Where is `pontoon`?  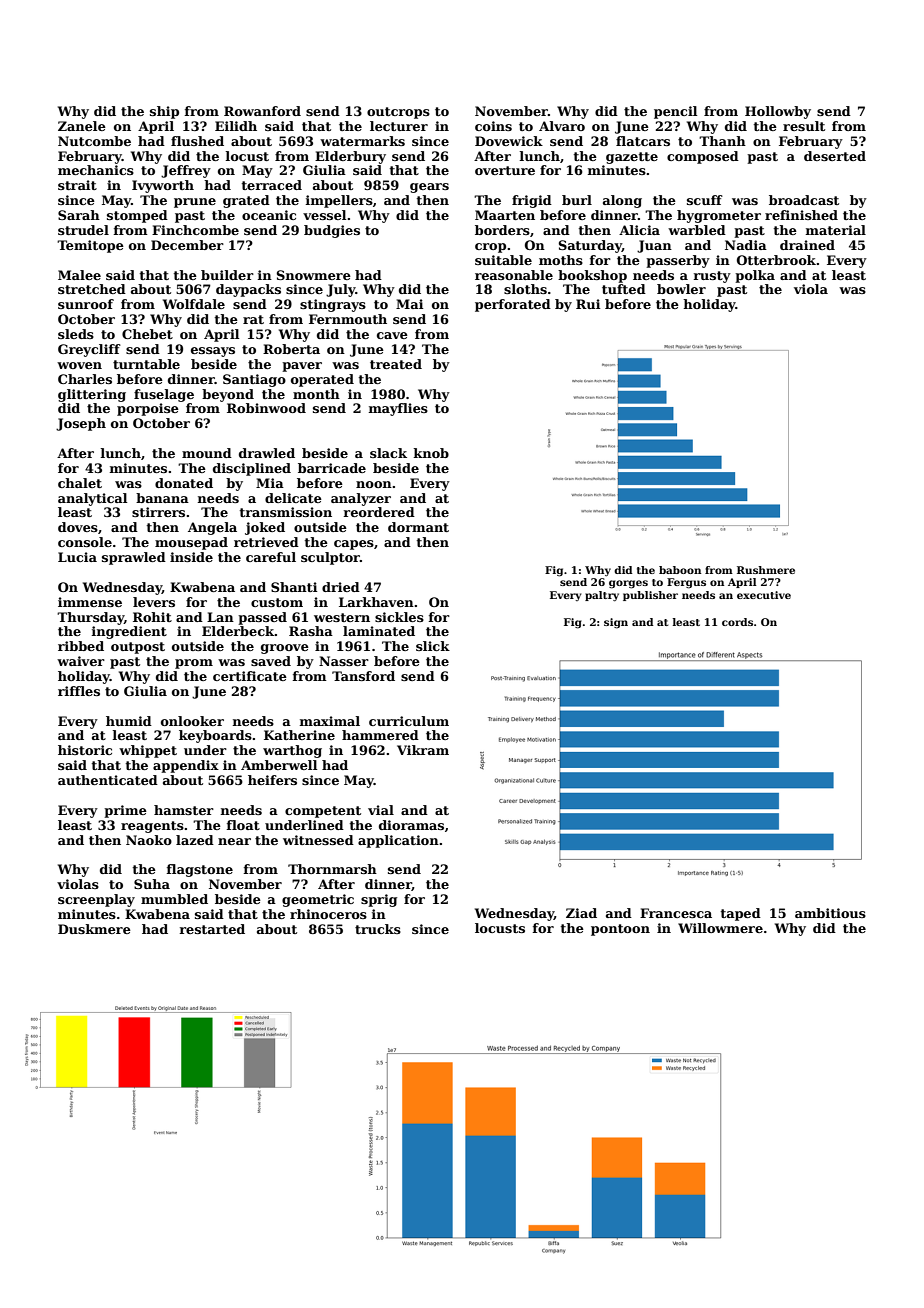
pontoon is located at coordinates (620, 930).
